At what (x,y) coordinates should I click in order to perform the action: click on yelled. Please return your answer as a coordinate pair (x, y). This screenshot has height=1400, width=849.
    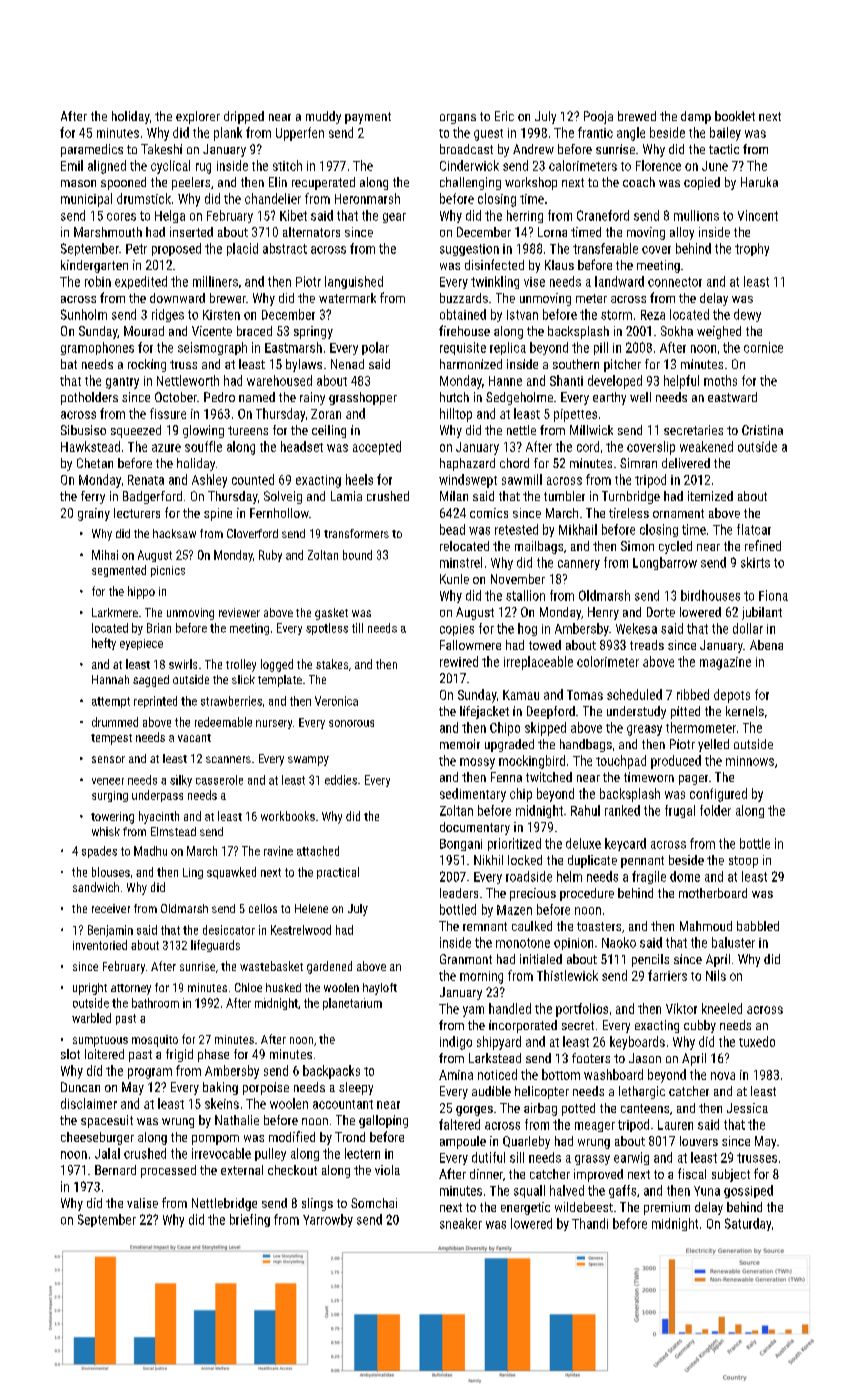
    Looking at the image, I should click on (713, 745).
